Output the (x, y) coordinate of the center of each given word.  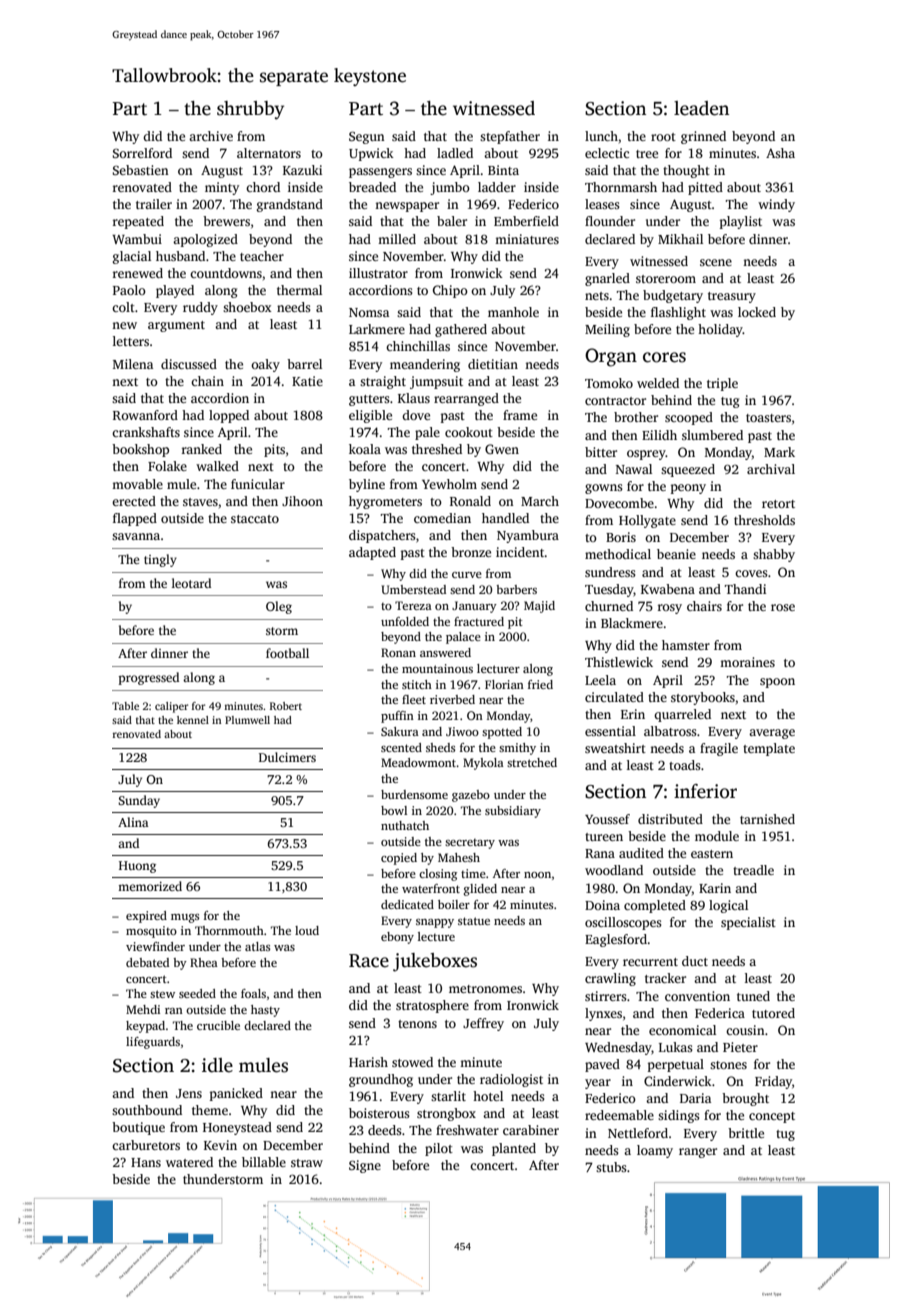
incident (520, 552)
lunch (601, 136)
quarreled (682, 715)
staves (200, 502)
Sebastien (141, 170)
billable (264, 1162)
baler (452, 221)
